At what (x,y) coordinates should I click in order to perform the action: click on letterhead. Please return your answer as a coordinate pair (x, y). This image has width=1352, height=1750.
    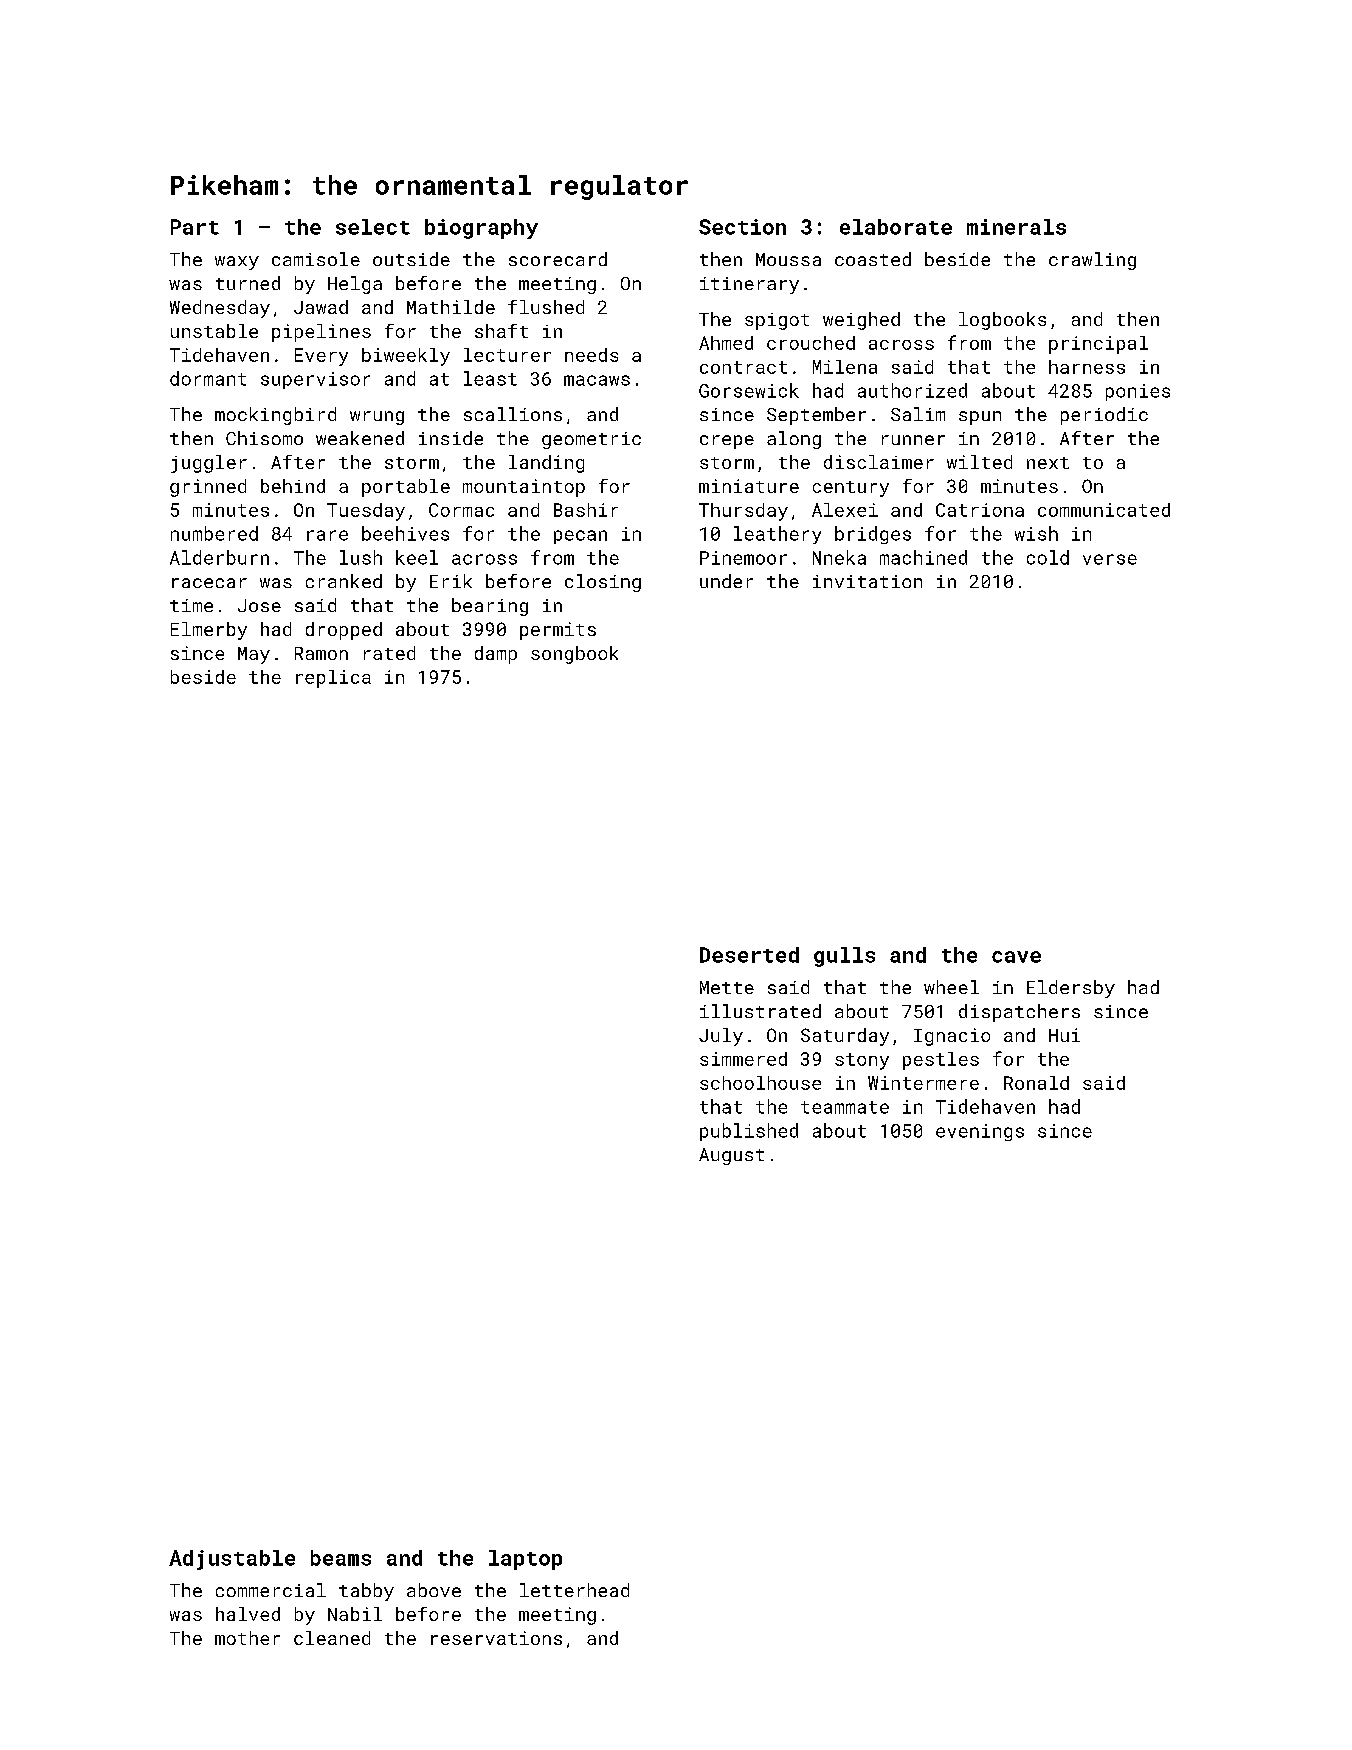
    Looking at the image, I should click on (574, 1590).
